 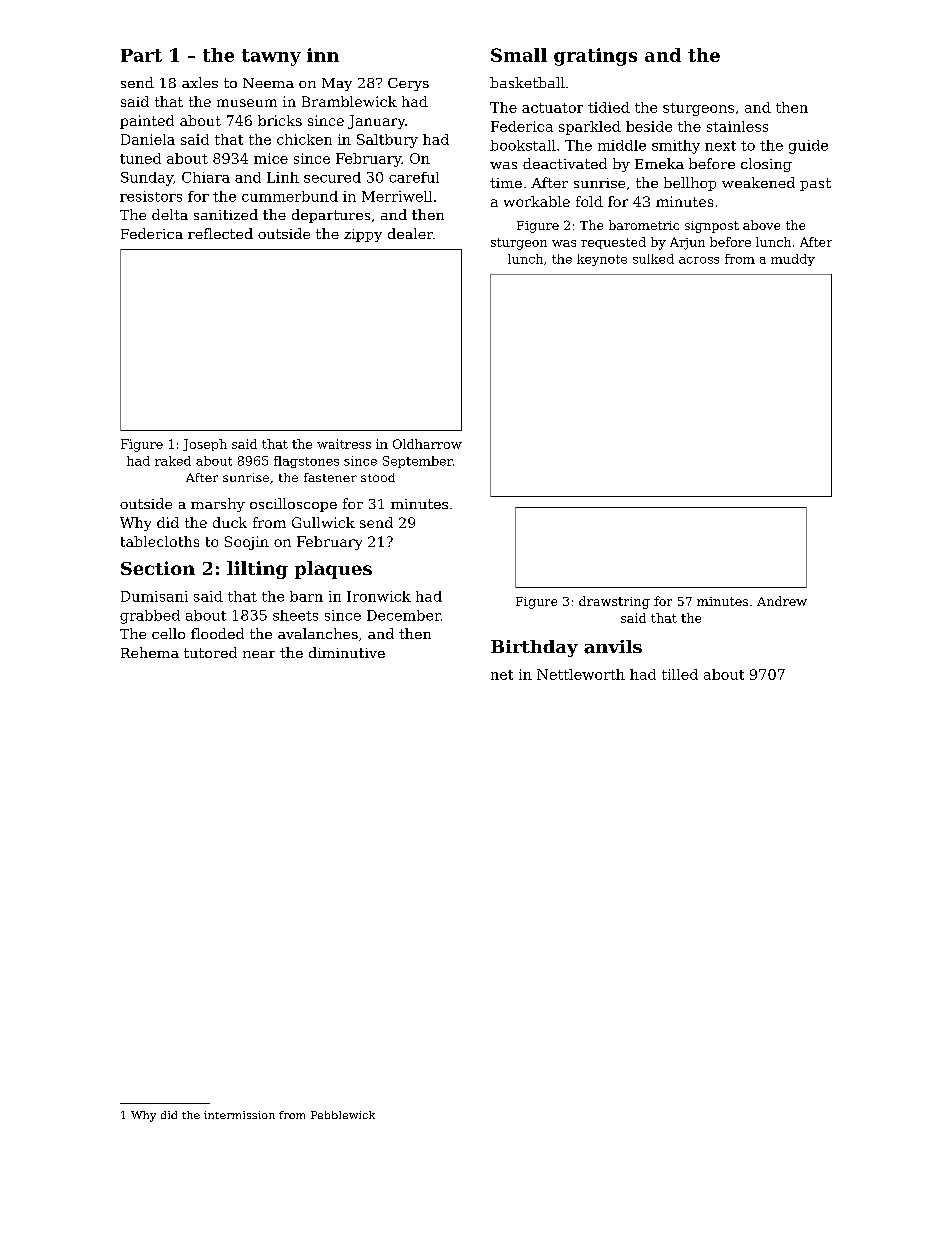 What do you see at coordinates (427, 444) in the document?
I see `Oldharrow` at bounding box center [427, 444].
